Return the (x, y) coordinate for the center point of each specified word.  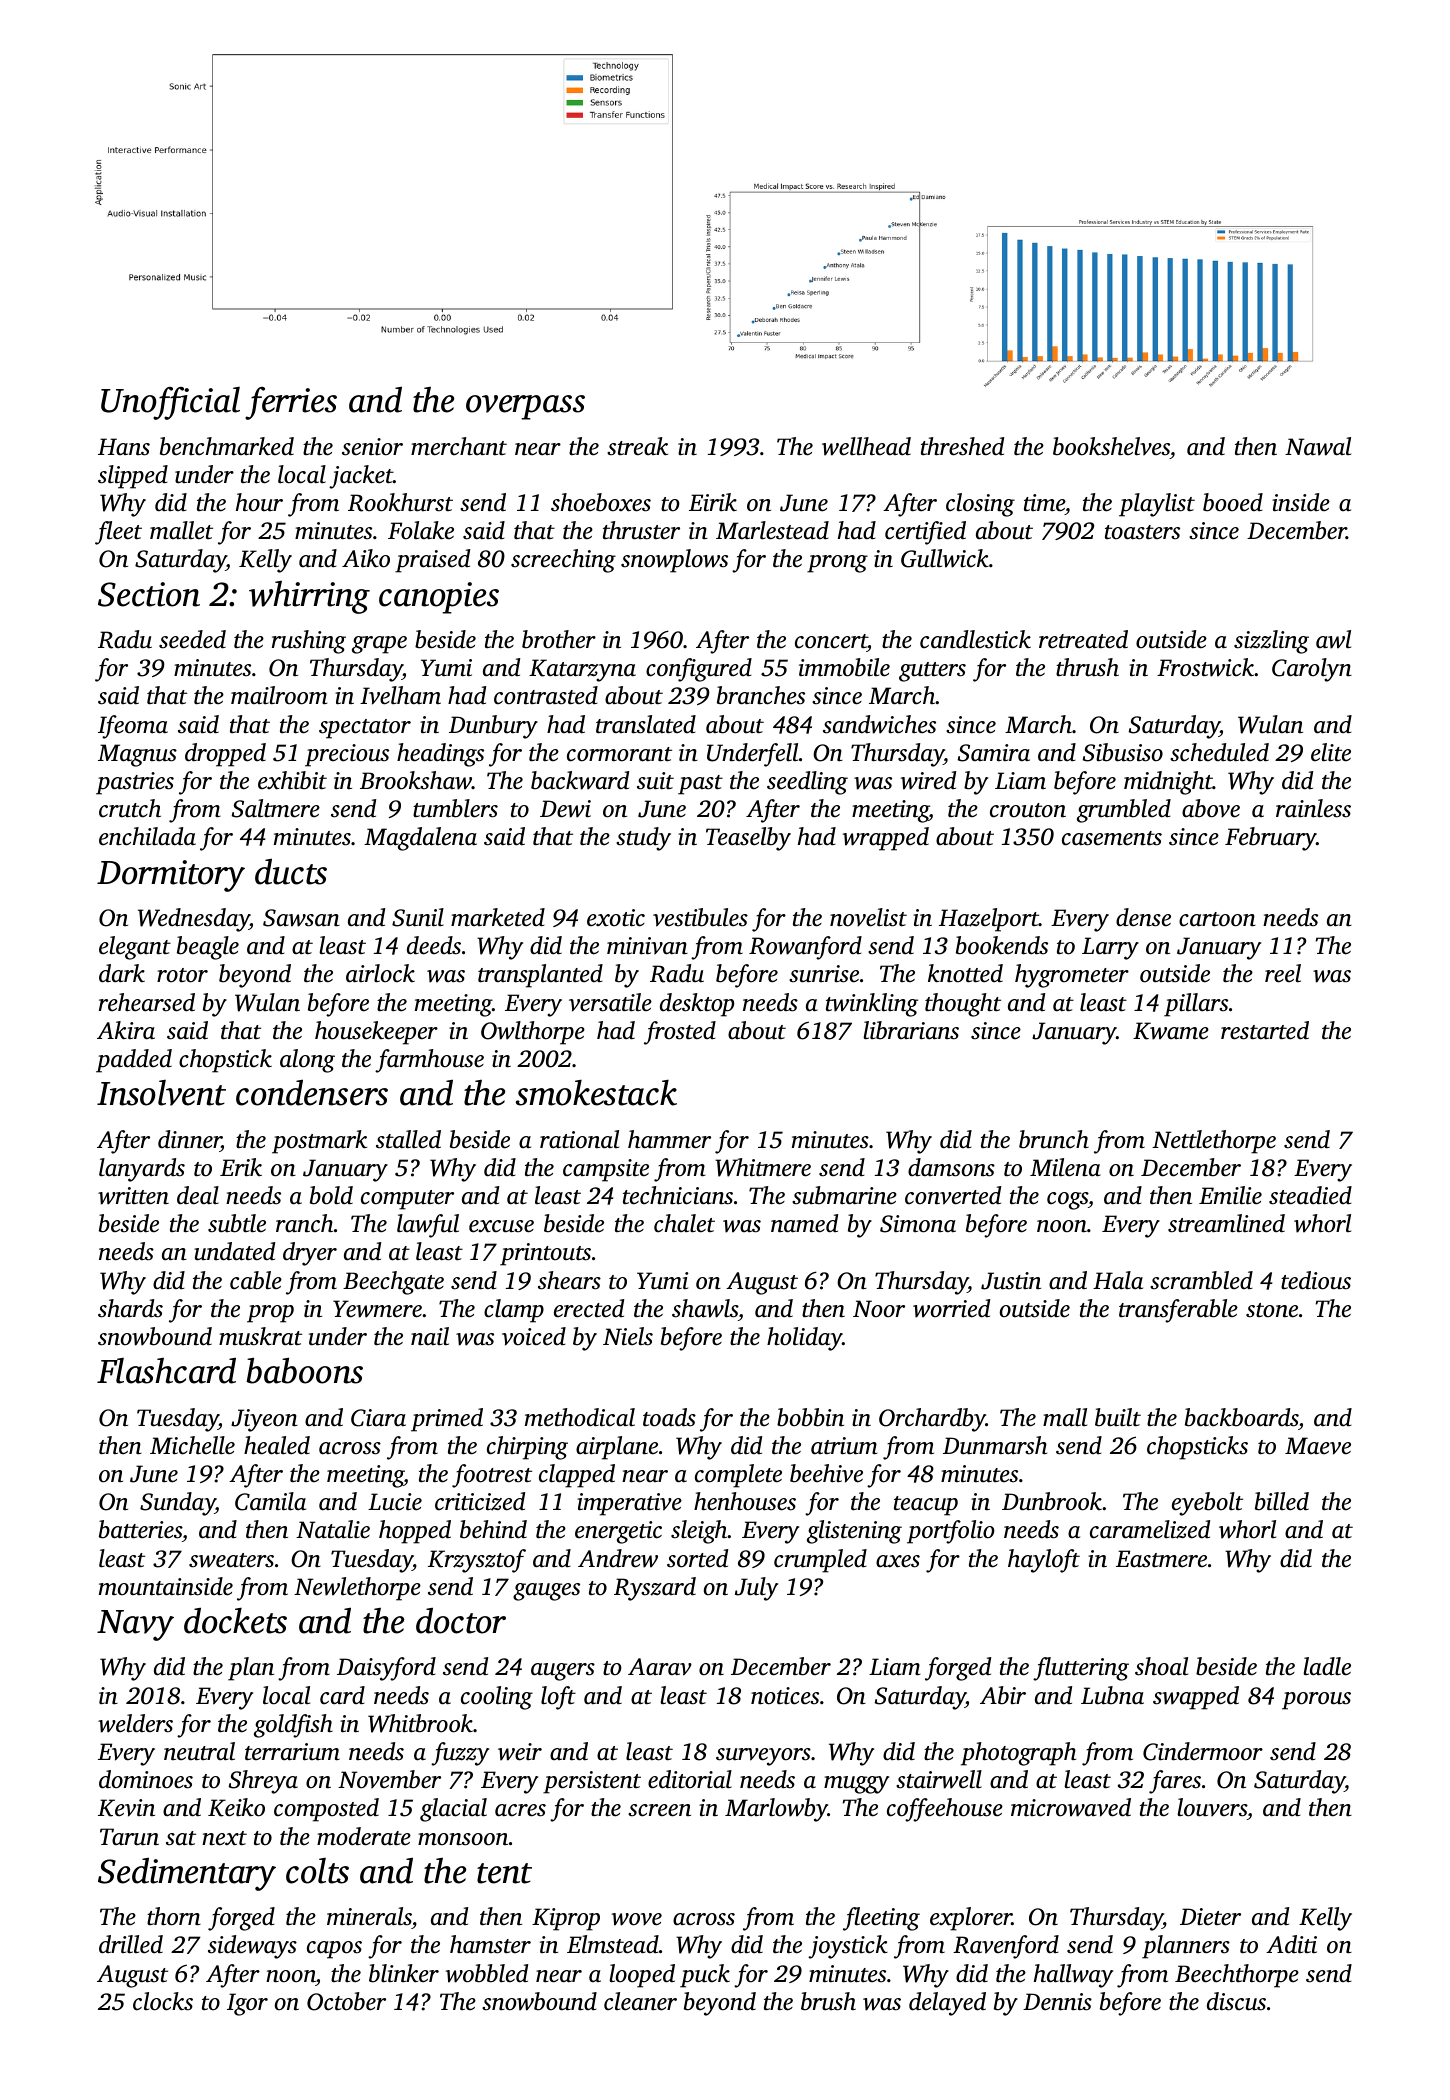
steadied (1310, 1195)
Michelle (192, 1445)
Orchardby (932, 1420)
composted (326, 1810)
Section (149, 594)
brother (559, 639)
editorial (690, 1779)
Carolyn (1312, 670)
